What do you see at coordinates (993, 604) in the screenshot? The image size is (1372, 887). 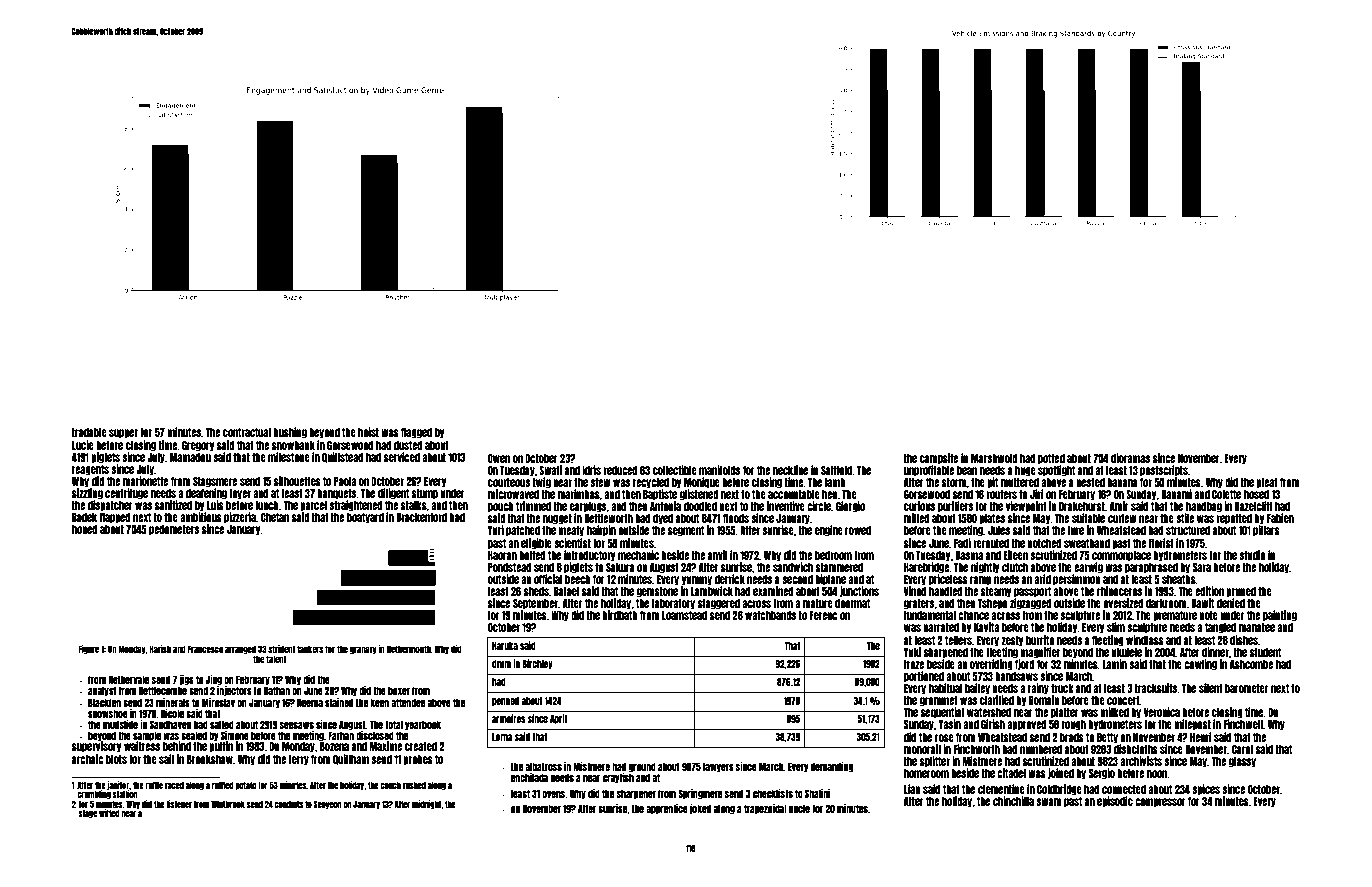 I see `Tshepo` at bounding box center [993, 604].
